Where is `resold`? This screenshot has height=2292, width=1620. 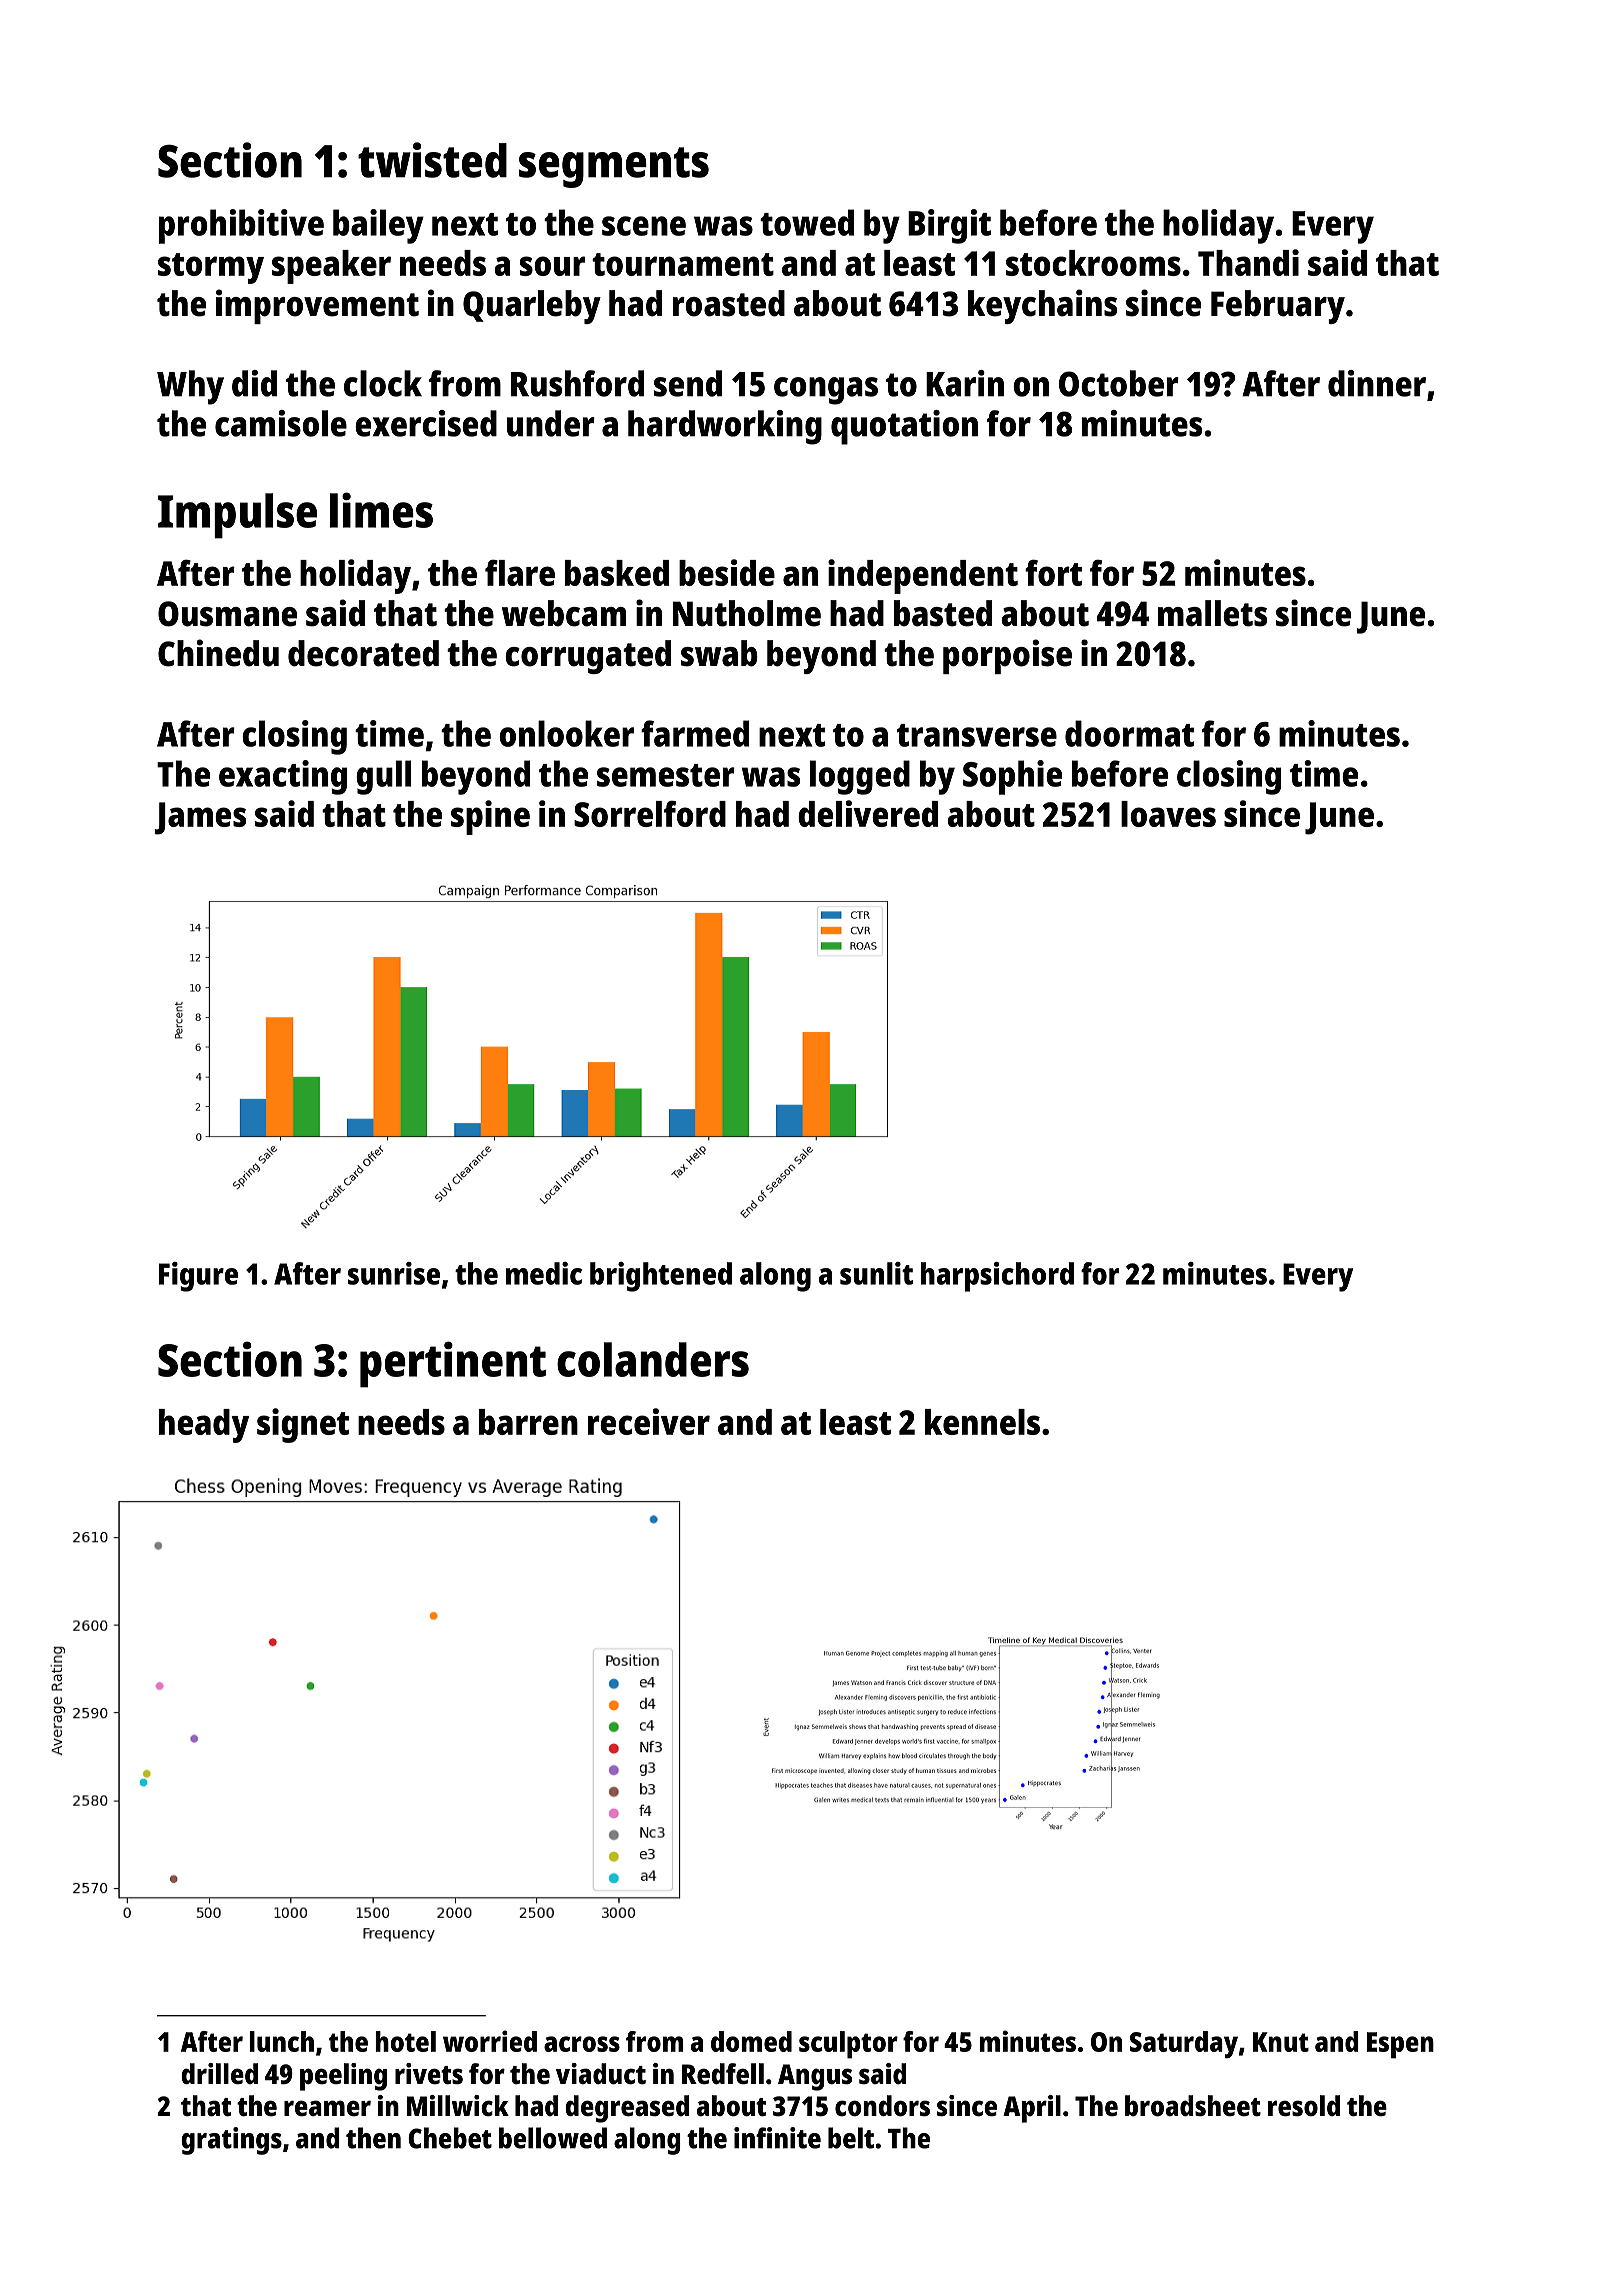
resold is located at coordinates (1304, 2106).
